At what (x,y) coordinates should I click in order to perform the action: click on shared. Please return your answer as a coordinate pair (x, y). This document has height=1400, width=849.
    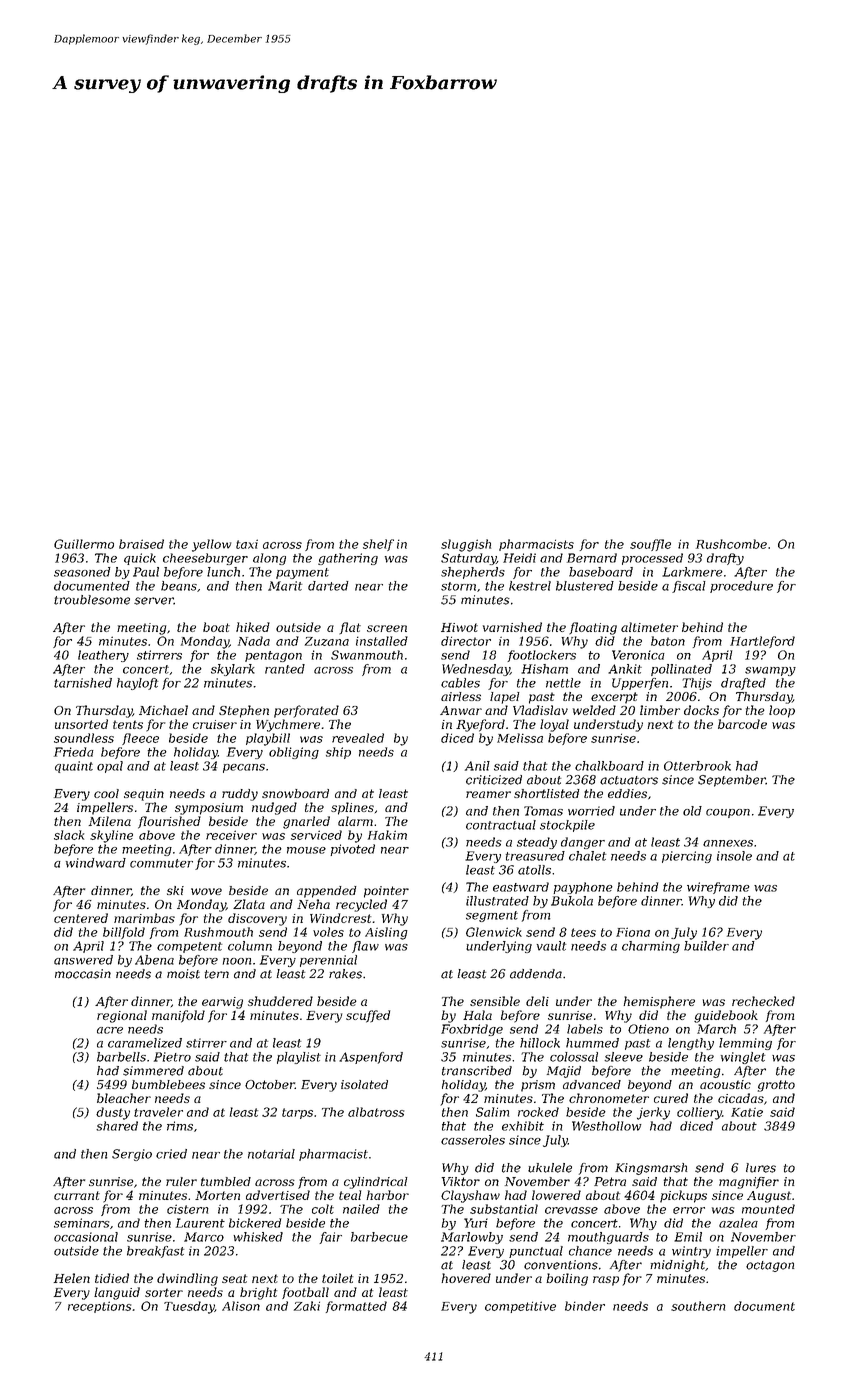
    Looking at the image, I should click on (117, 1126).
